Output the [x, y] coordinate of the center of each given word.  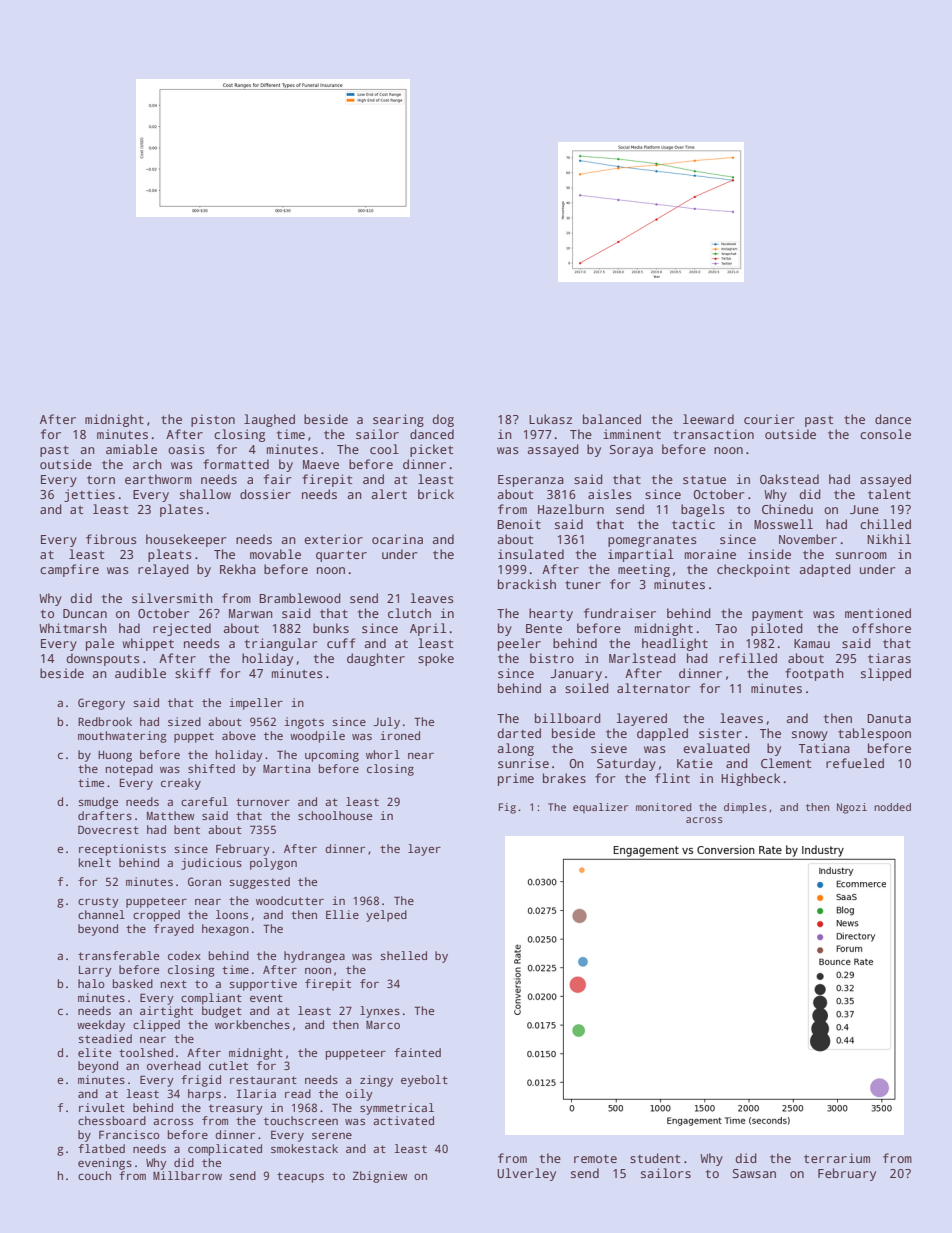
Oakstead [789, 479]
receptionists [122, 850]
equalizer [600, 808]
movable [275, 554]
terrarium [837, 1158]
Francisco [129, 1134]
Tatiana [824, 748]
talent [889, 494]
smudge [98, 803]
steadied [105, 1038]
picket [431, 450]
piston [213, 420]
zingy [376, 1081]
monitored [663, 807]
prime [516, 779]
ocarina [397, 539]
